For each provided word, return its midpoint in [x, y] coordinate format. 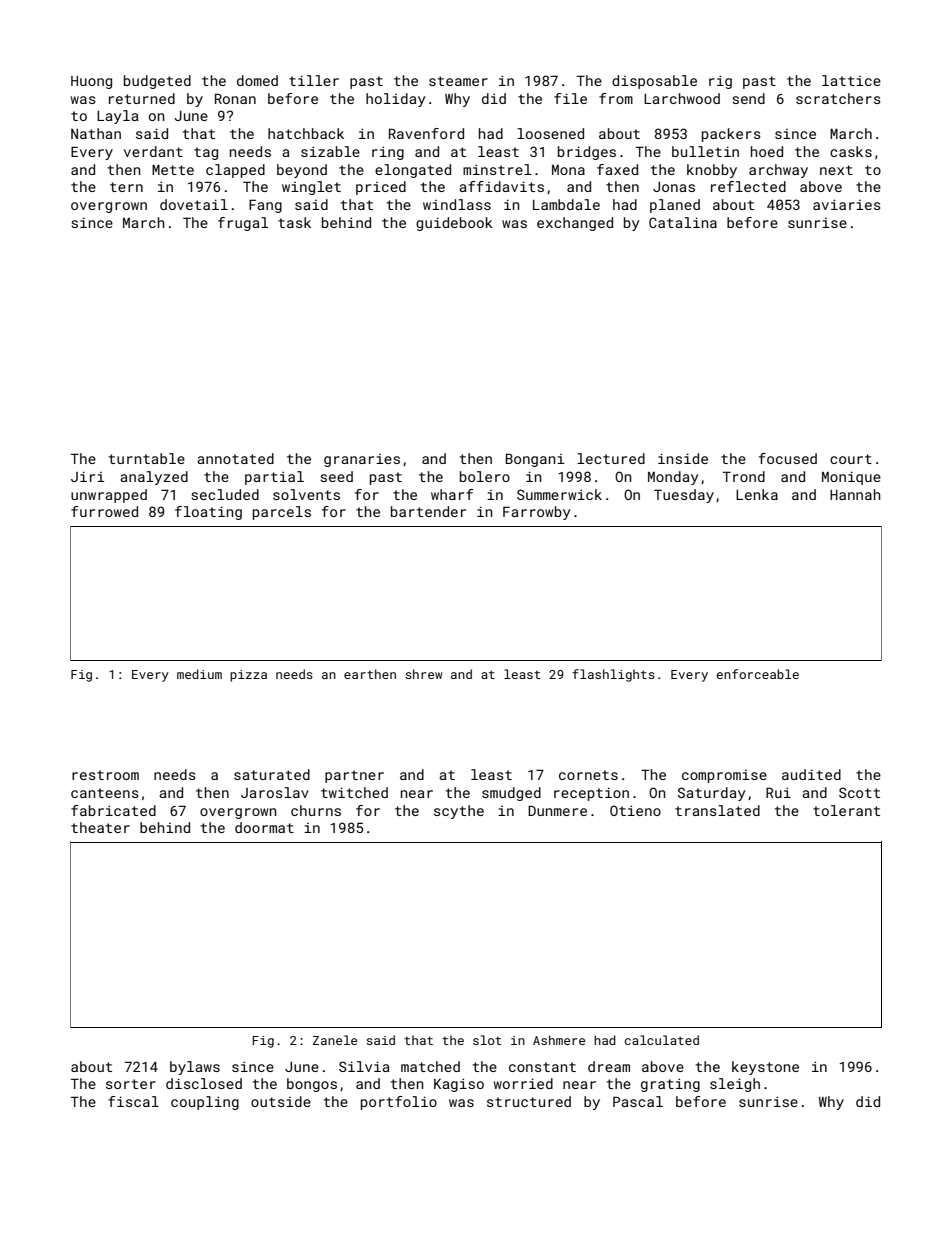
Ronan [235, 98]
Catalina [683, 222]
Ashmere [559, 1040]
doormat [264, 827]
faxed [617, 169]
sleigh [735, 1085]
